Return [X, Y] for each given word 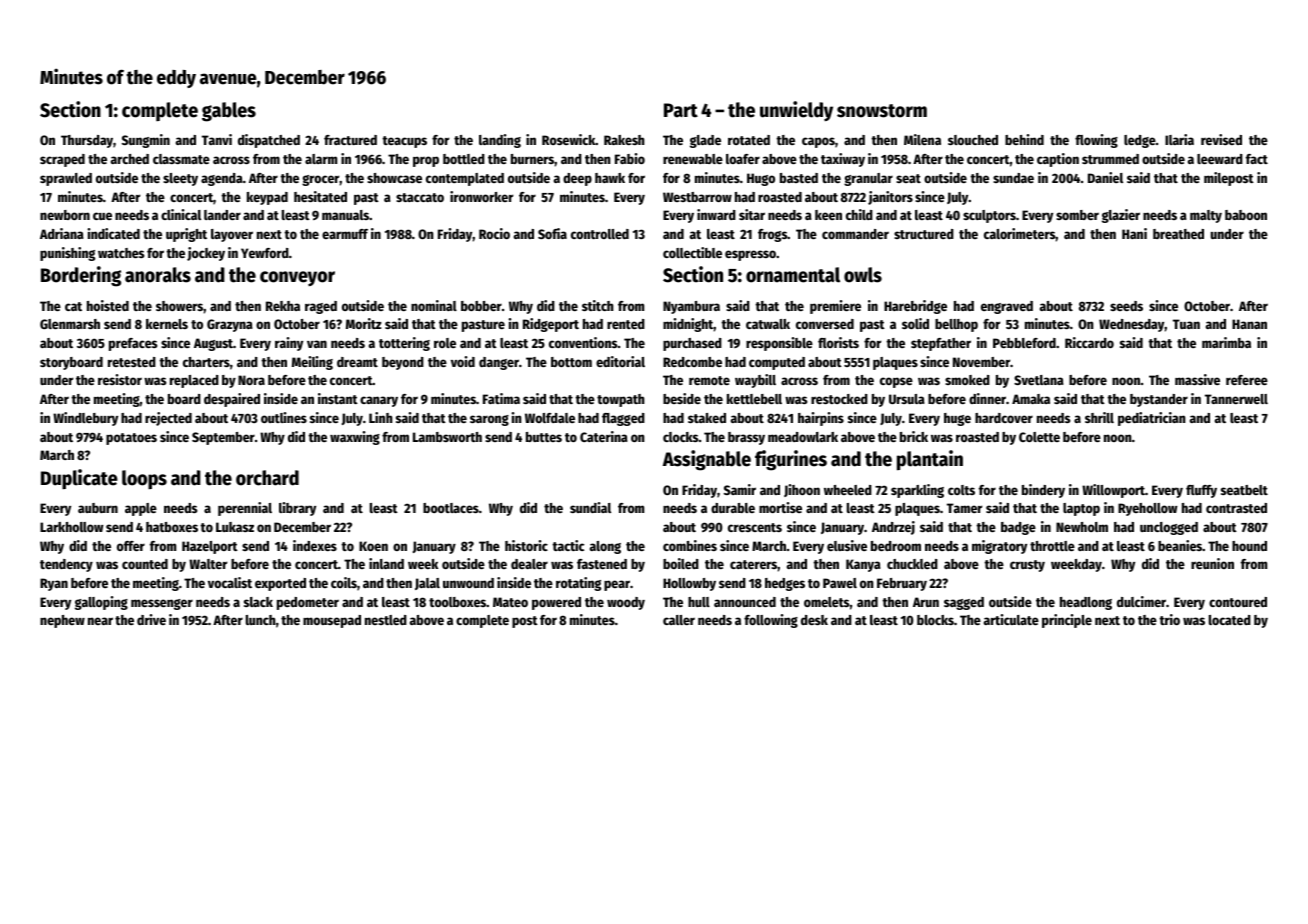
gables [229, 112]
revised [1221, 139]
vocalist [230, 582]
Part [681, 110]
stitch [598, 305]
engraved [1007, 307]
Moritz [364, 323]
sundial [590, 507]
